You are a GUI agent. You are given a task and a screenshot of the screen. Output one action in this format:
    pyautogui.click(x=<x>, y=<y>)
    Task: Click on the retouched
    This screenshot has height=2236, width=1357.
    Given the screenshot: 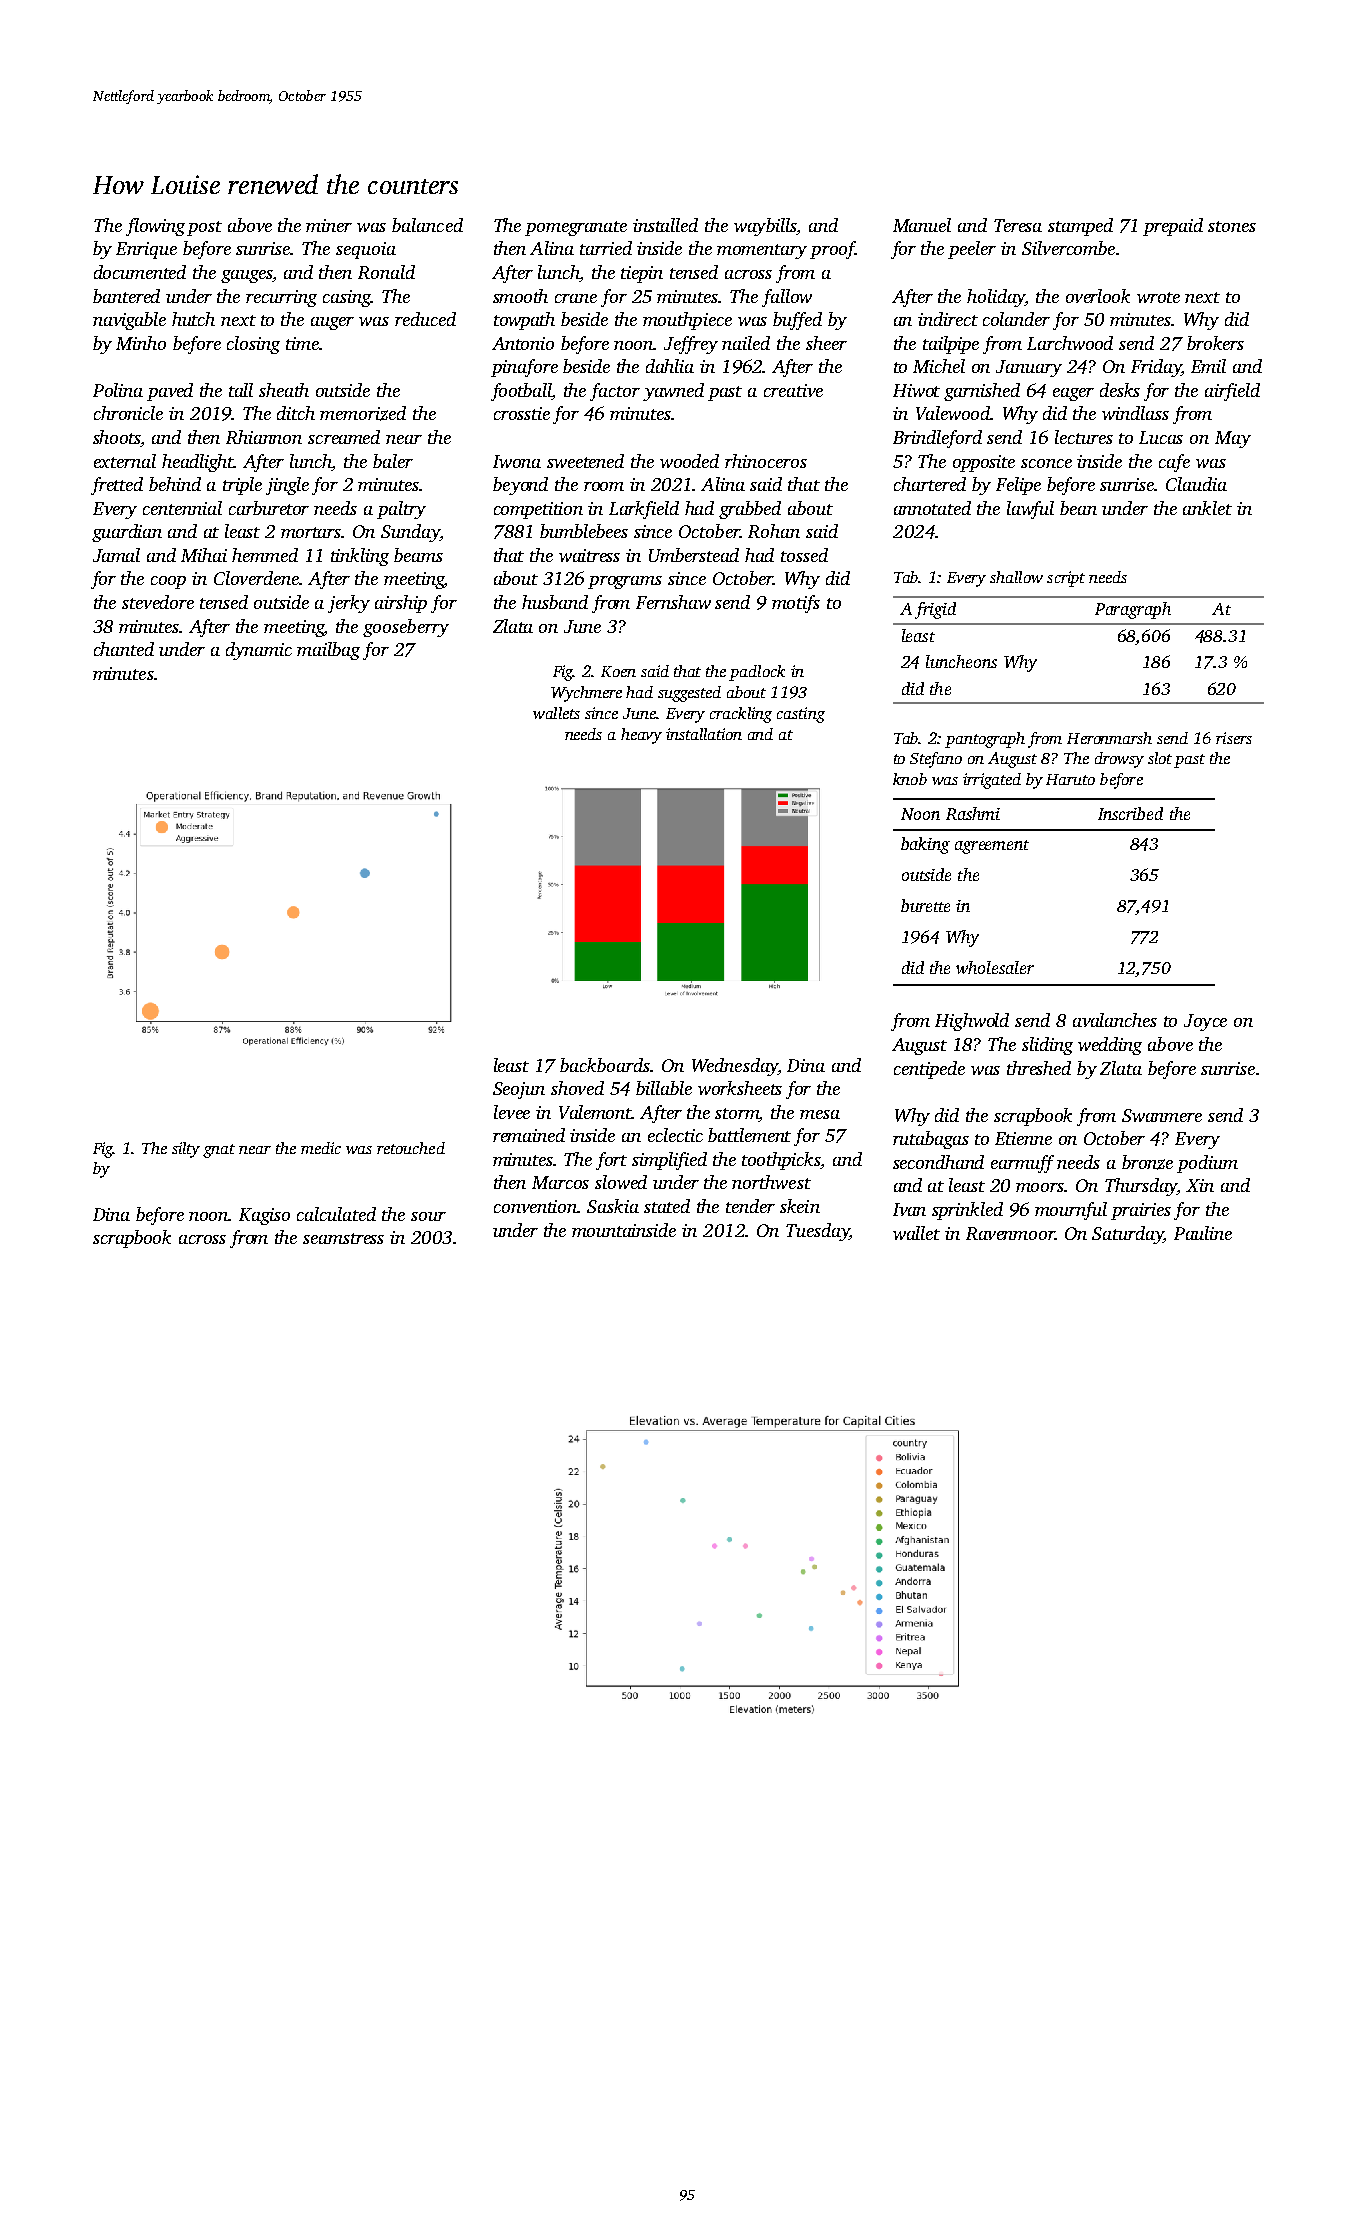 What is the action you would take?
    pyautogui.click(x=411, y=1148)
